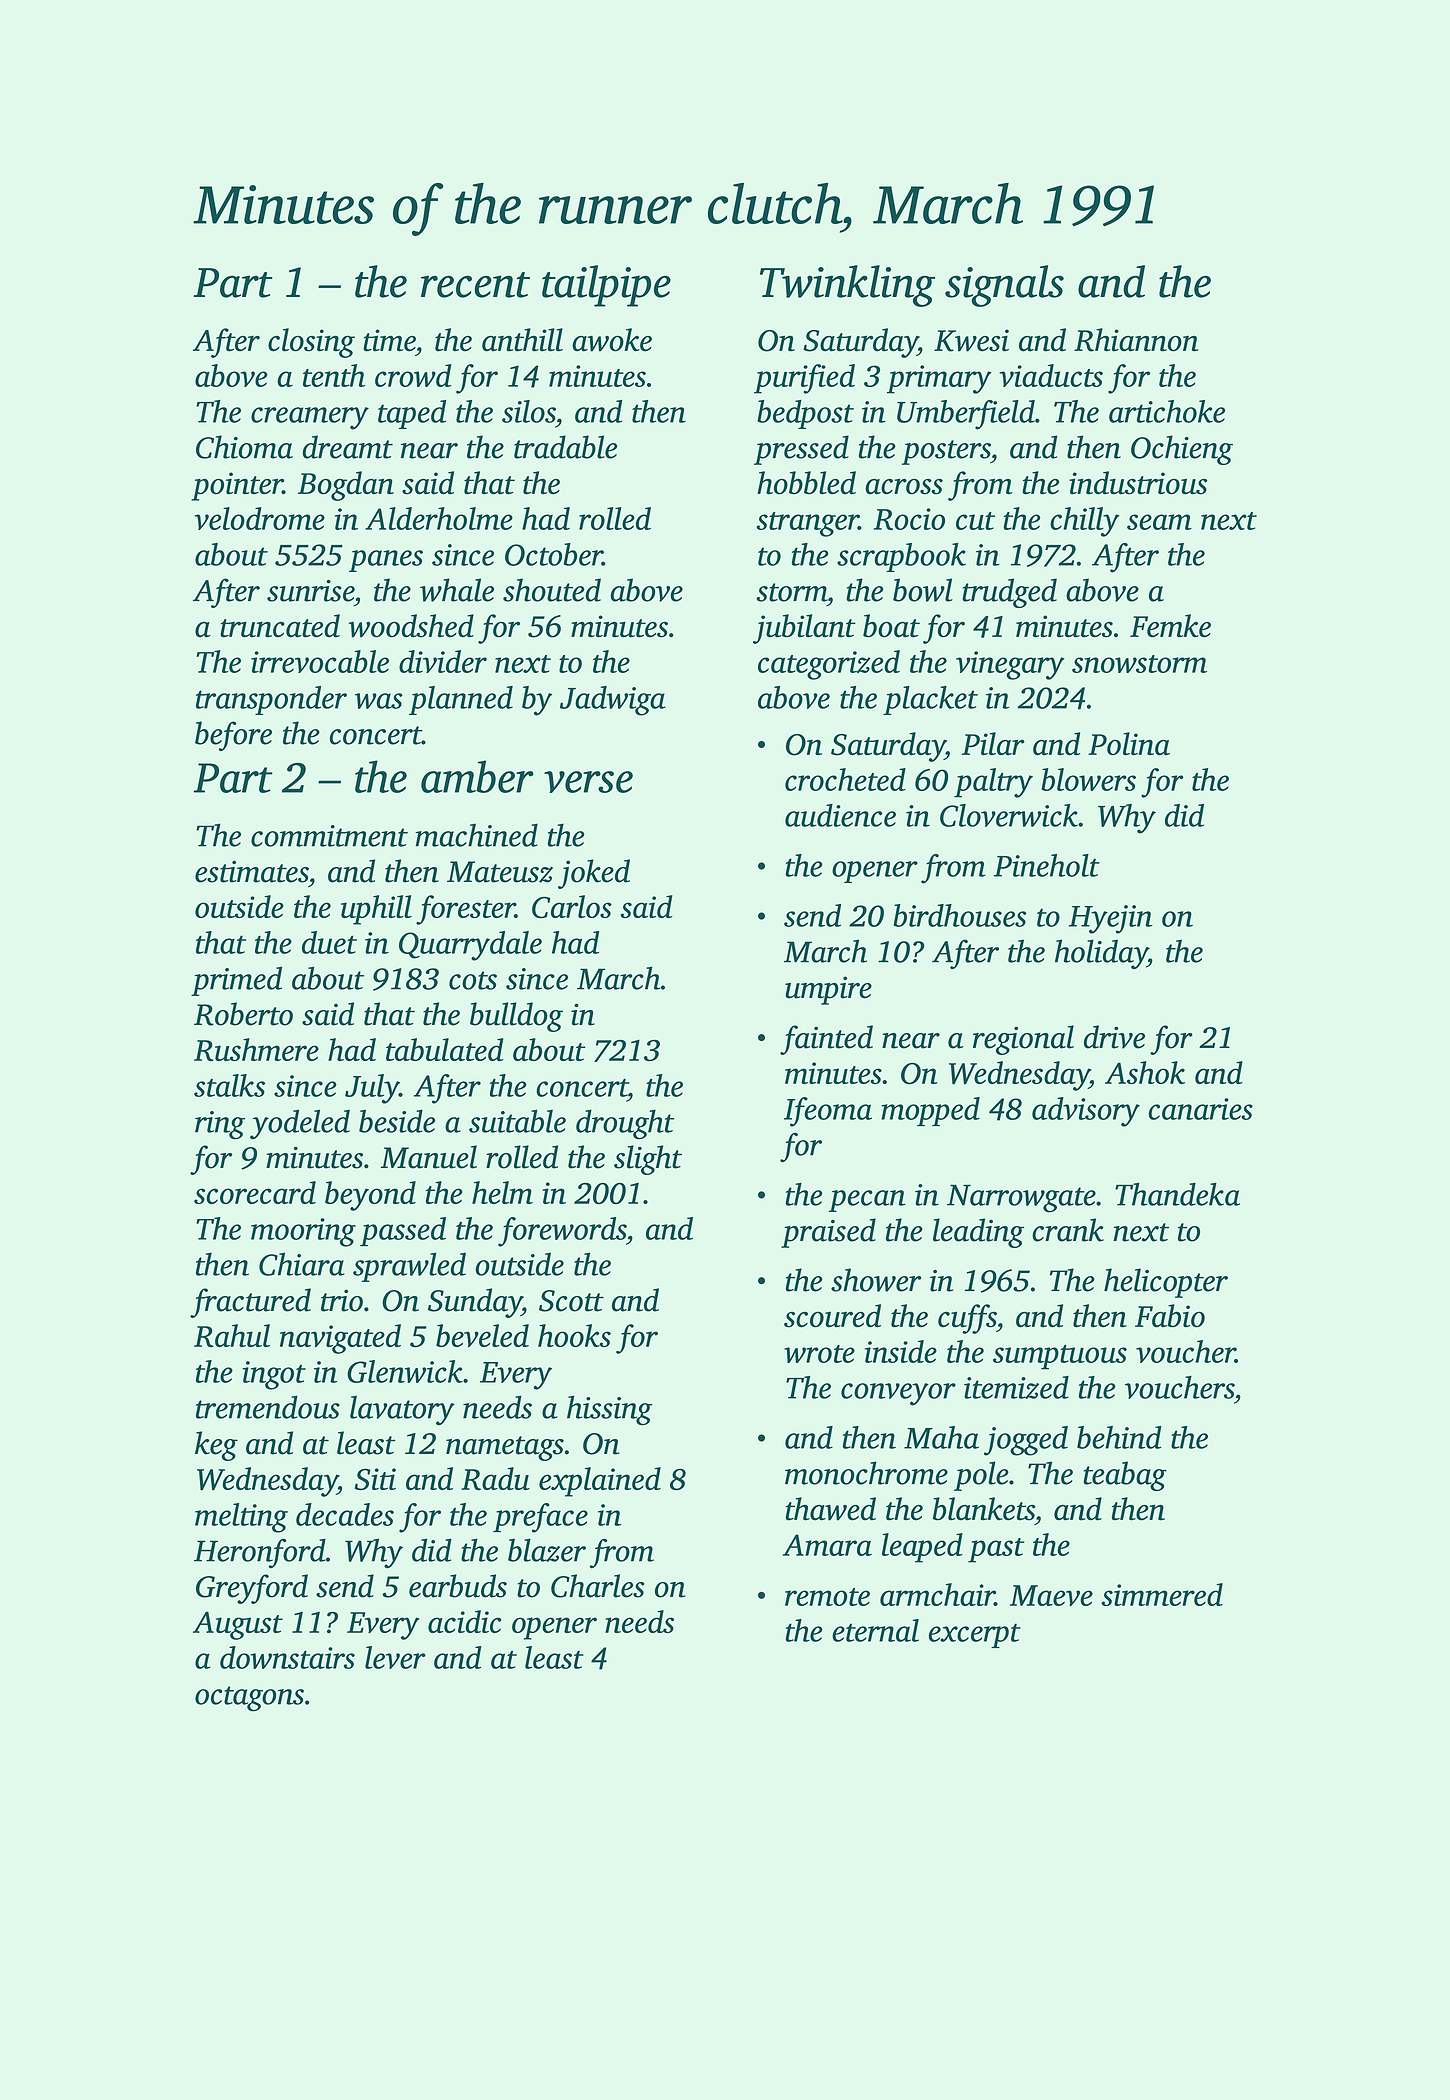 The width and height of the image is (1450, 2100). What do you see at coordinates (806, 483) in the image?
I see `hobbled` at bounding box center [806, 483].
